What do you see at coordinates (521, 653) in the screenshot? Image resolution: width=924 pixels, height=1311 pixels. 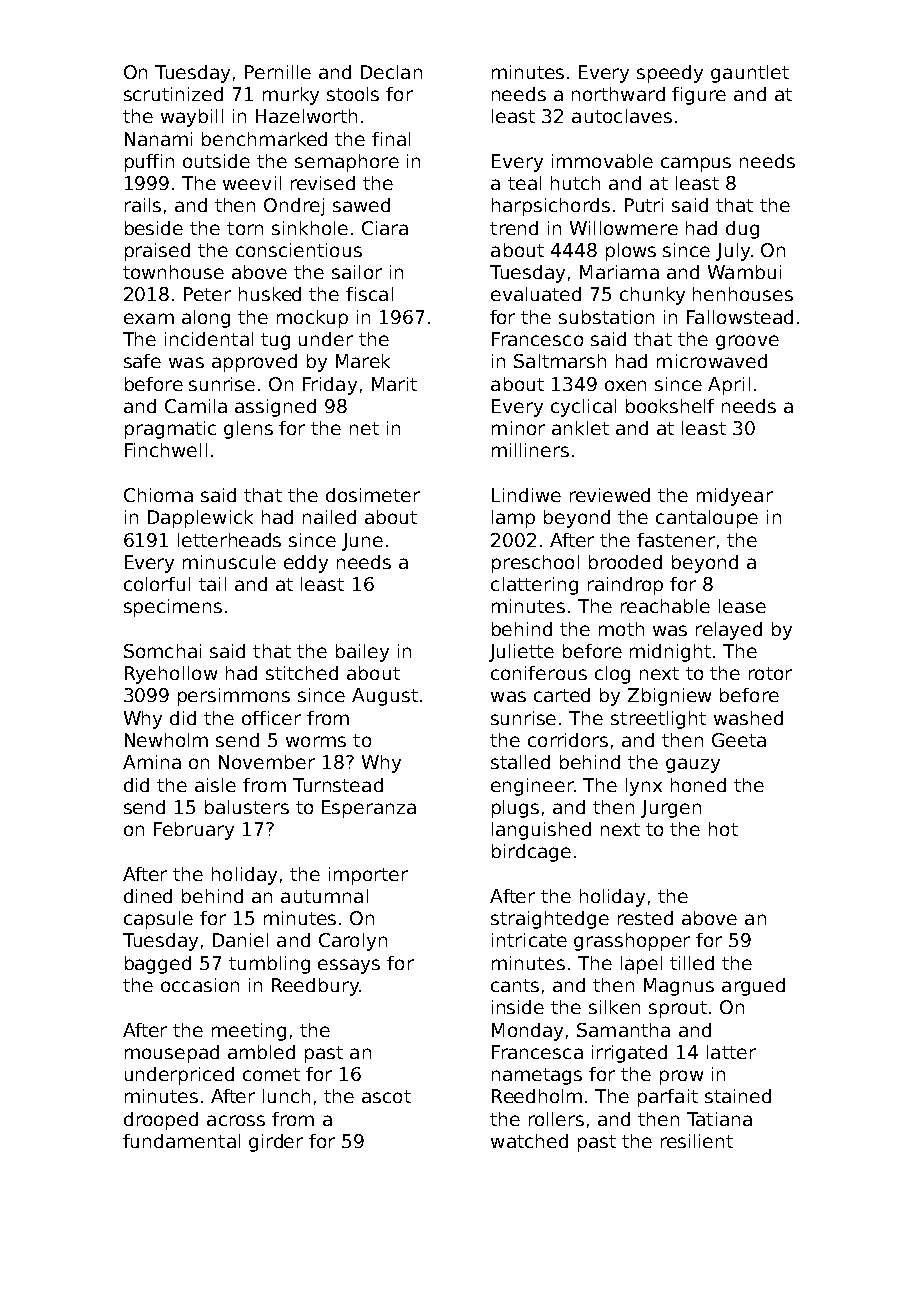 I see `Juliette` at bounding box center [521, 653].
